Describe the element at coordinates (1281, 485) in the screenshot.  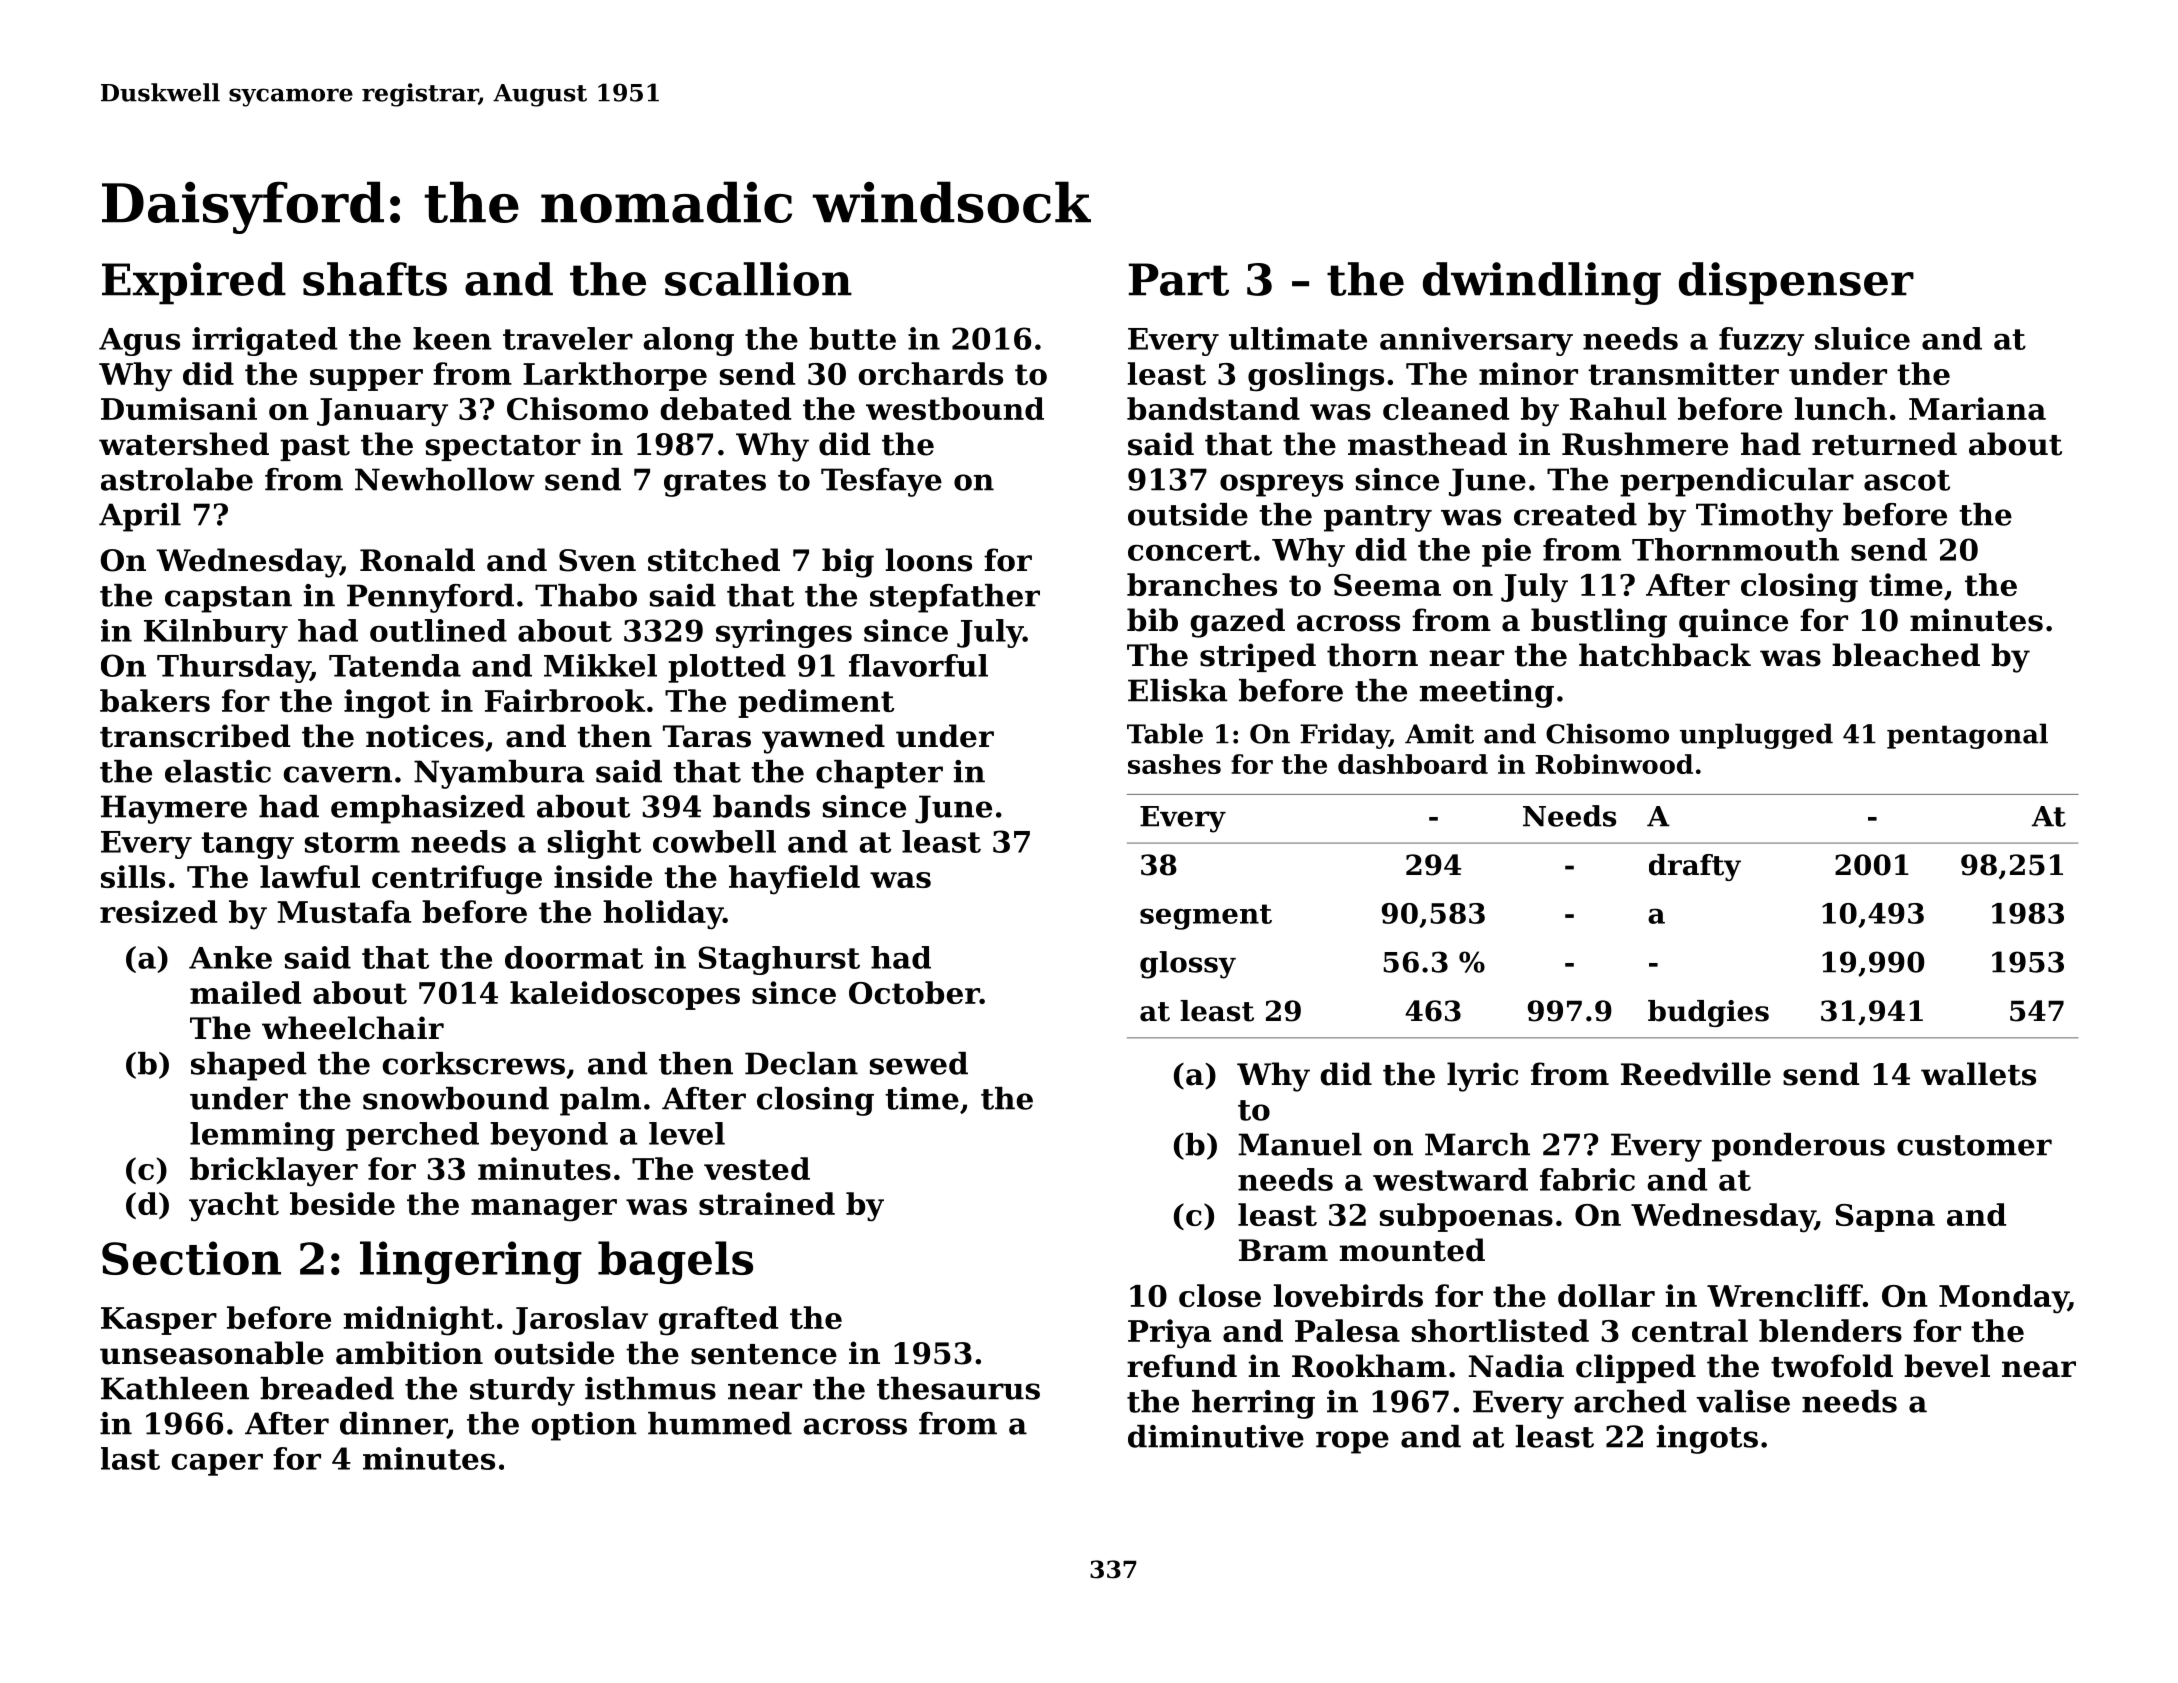
I see `ospreys` at that location.
